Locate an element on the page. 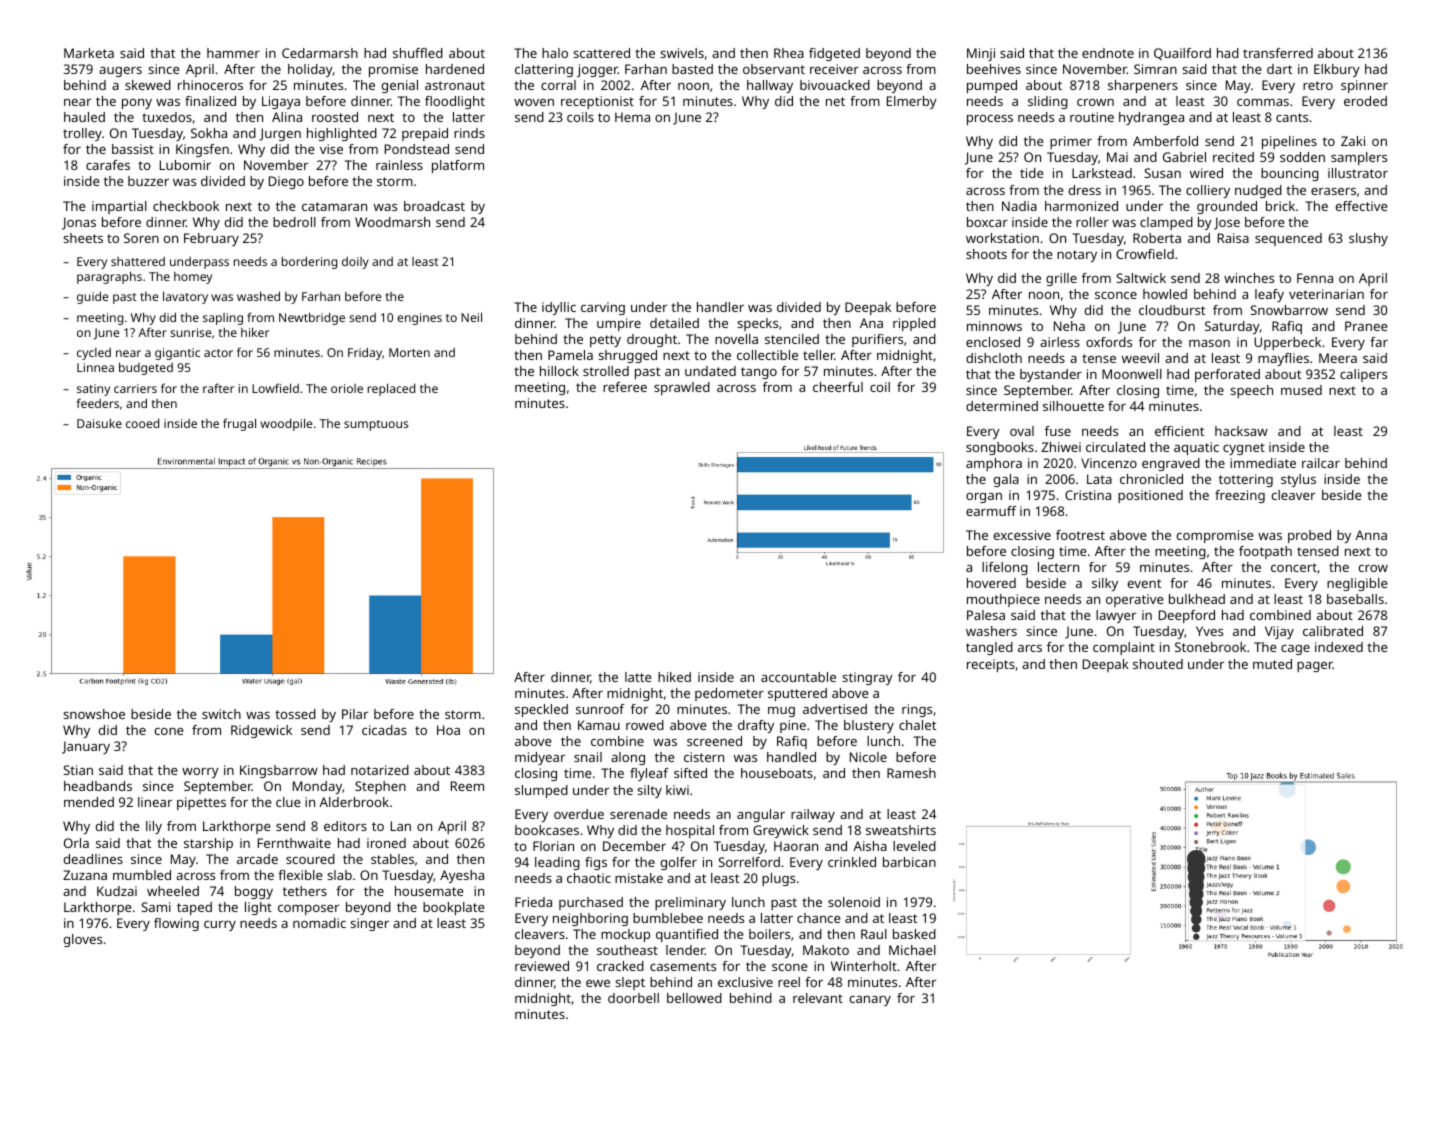 This page has height=1121, width=1451. Lowfield is located at coordinates (275, 388).
